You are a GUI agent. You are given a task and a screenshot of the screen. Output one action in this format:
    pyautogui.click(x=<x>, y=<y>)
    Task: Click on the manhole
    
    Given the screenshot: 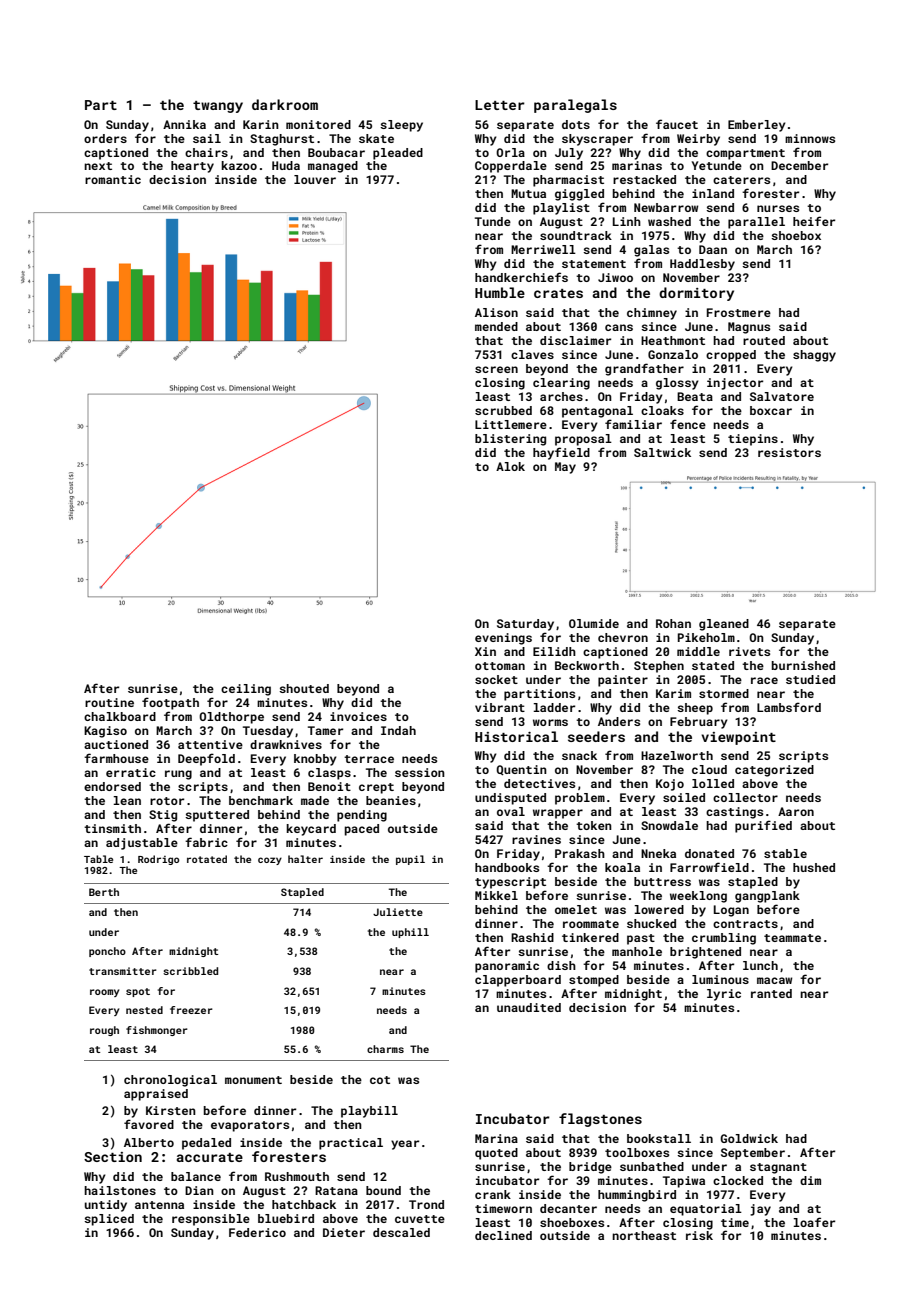 What is the action you would take?
    pyautogui.click(x=637, y=951)
